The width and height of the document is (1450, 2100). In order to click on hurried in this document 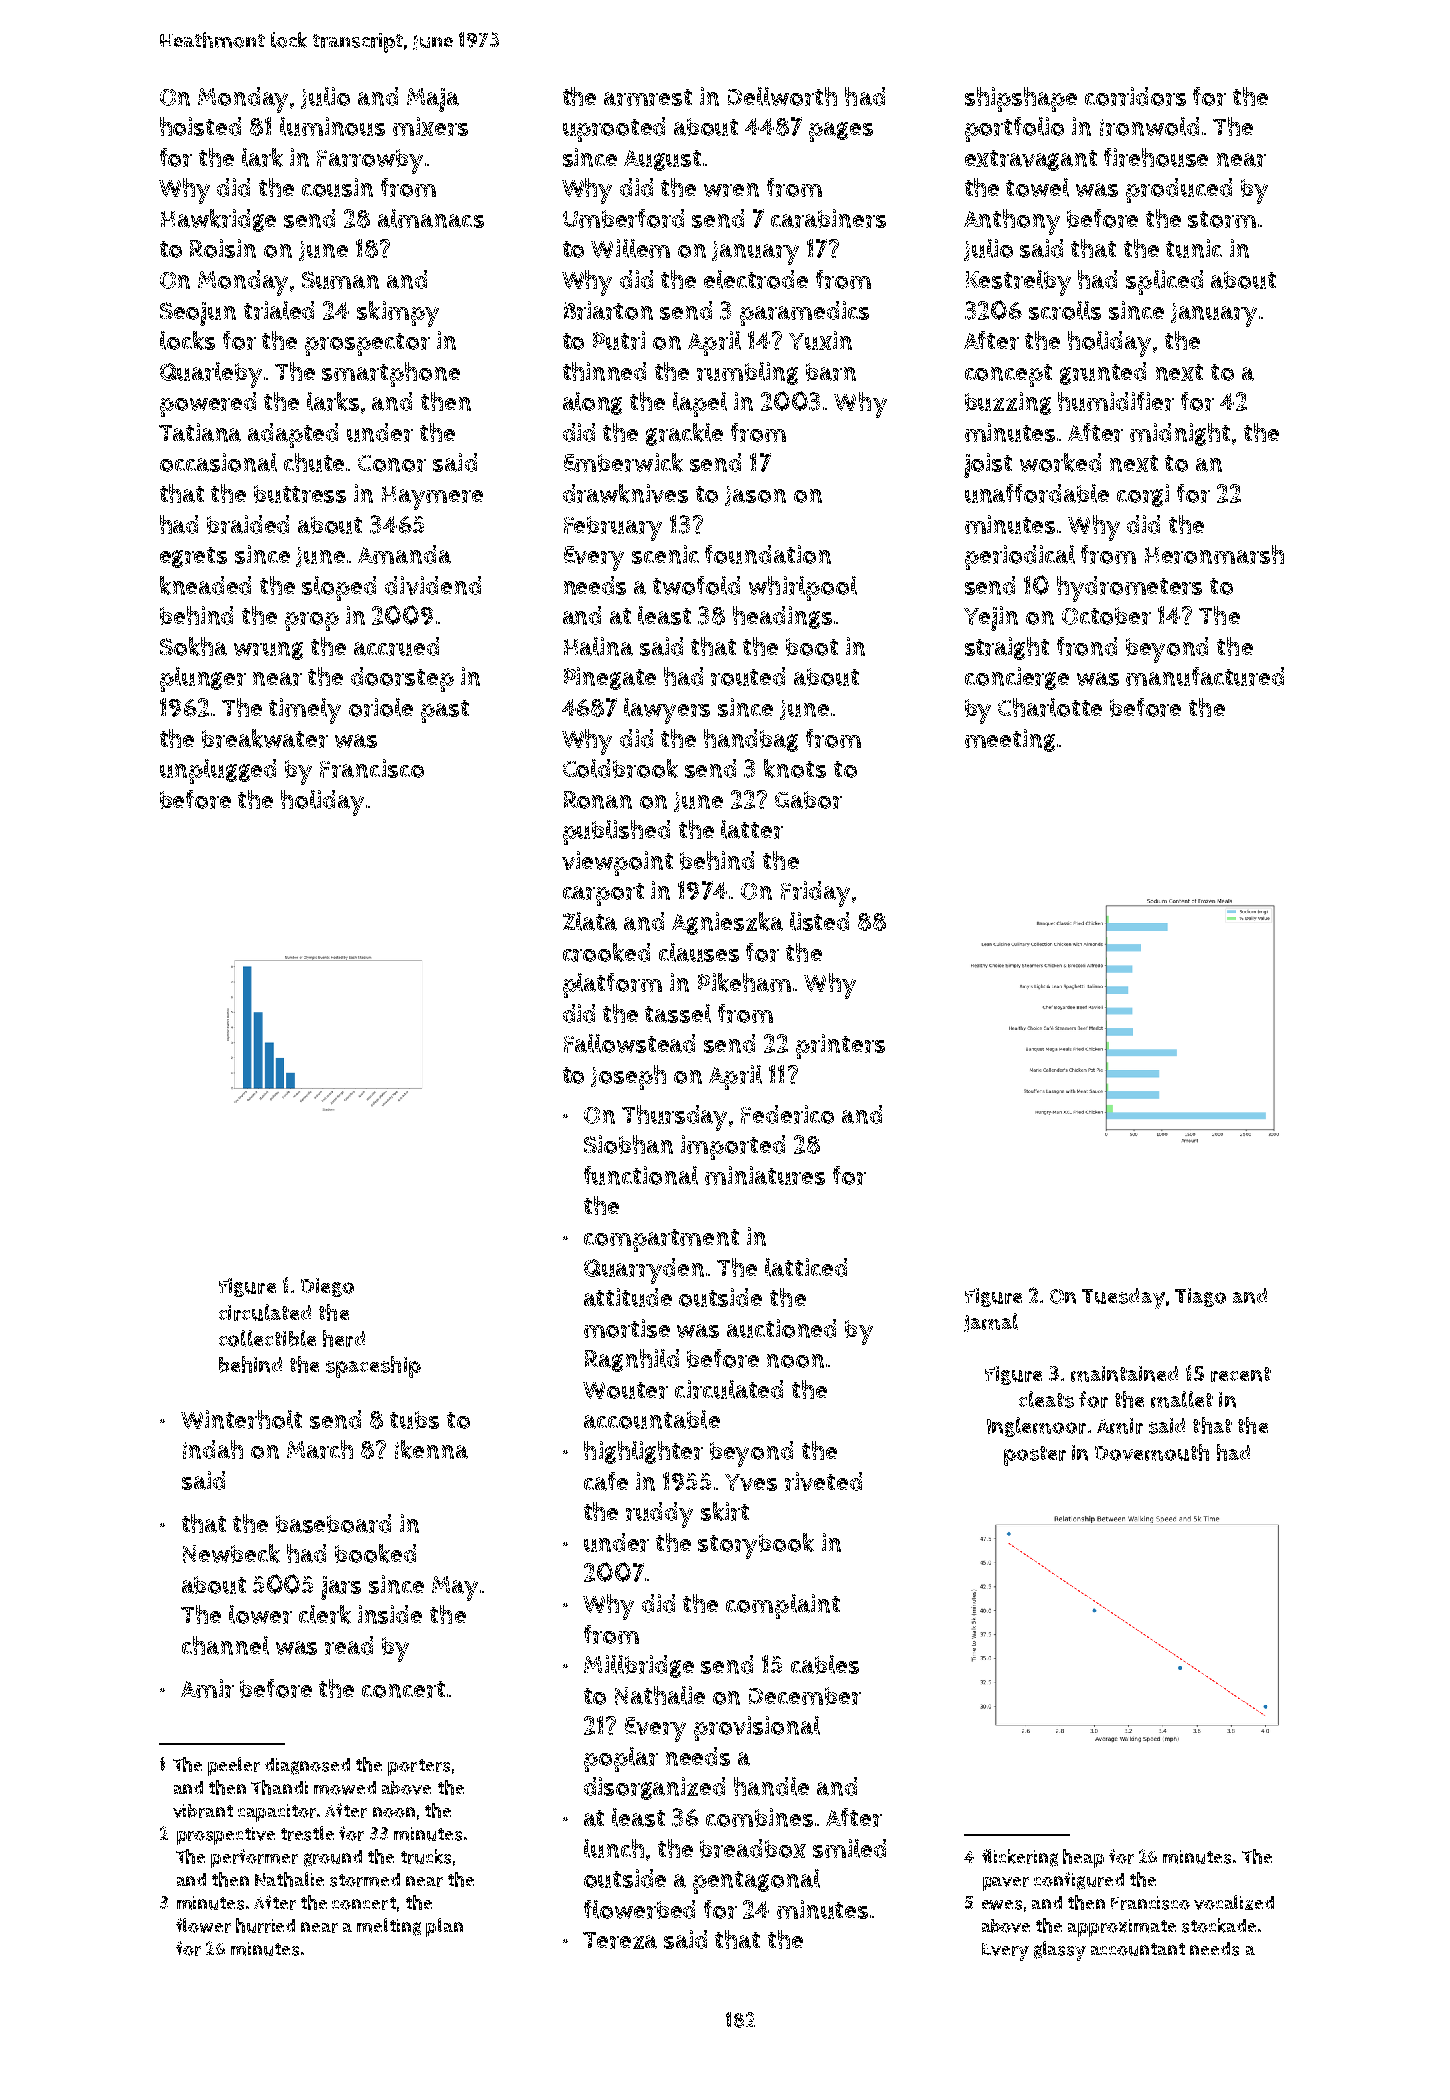, I will do `click(265, 1925)`.
